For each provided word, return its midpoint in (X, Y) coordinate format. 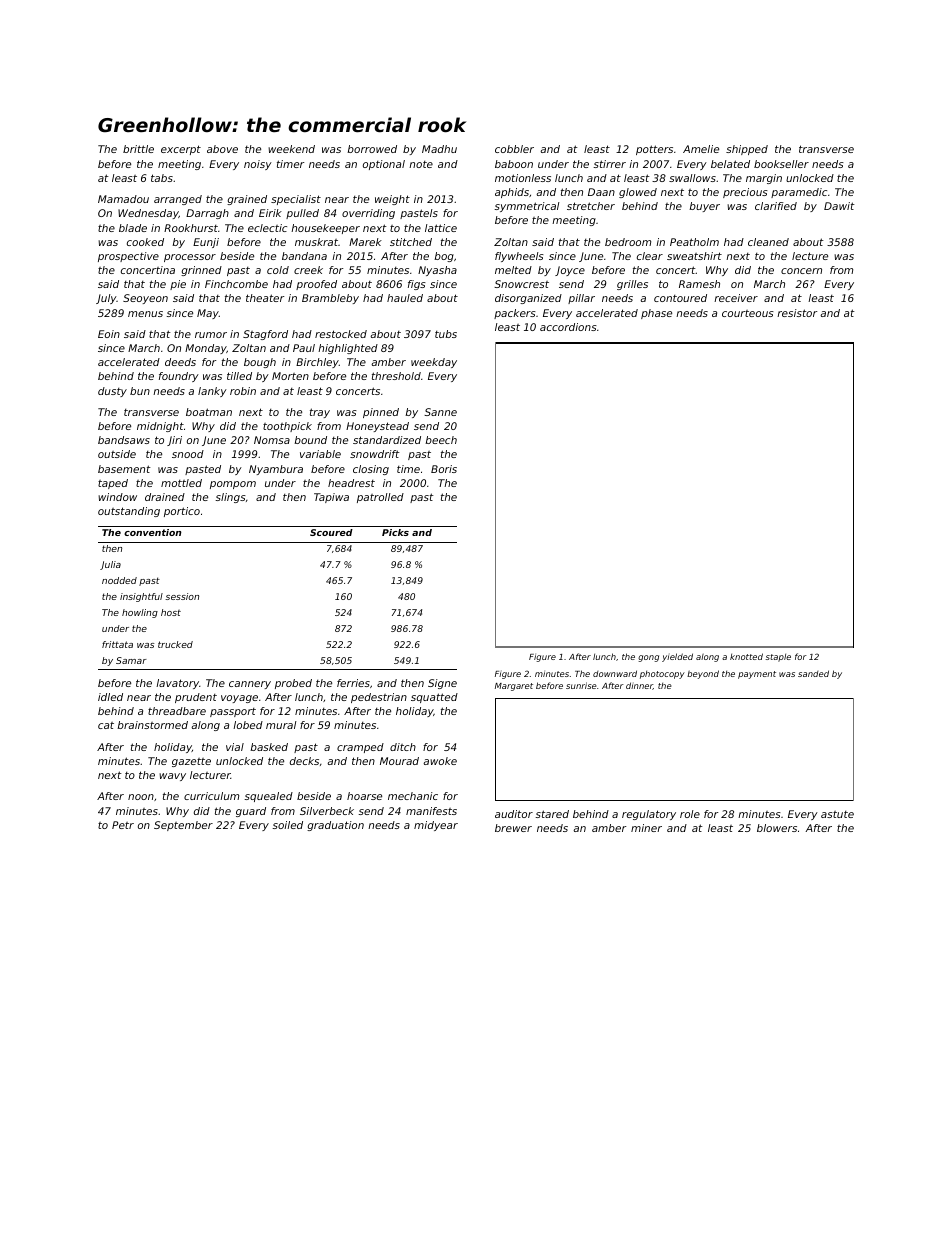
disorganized (528, 299)
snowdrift (375, 454)
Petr (123, 825)
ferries (353, 683)
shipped (747, 150)
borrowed (372, 149)
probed (293, 684)
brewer (513, 828)
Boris (444, 469)
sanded (813, 673)
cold (278, 270)
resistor (797, 313)
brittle (138, 149)
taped (113, 484)
